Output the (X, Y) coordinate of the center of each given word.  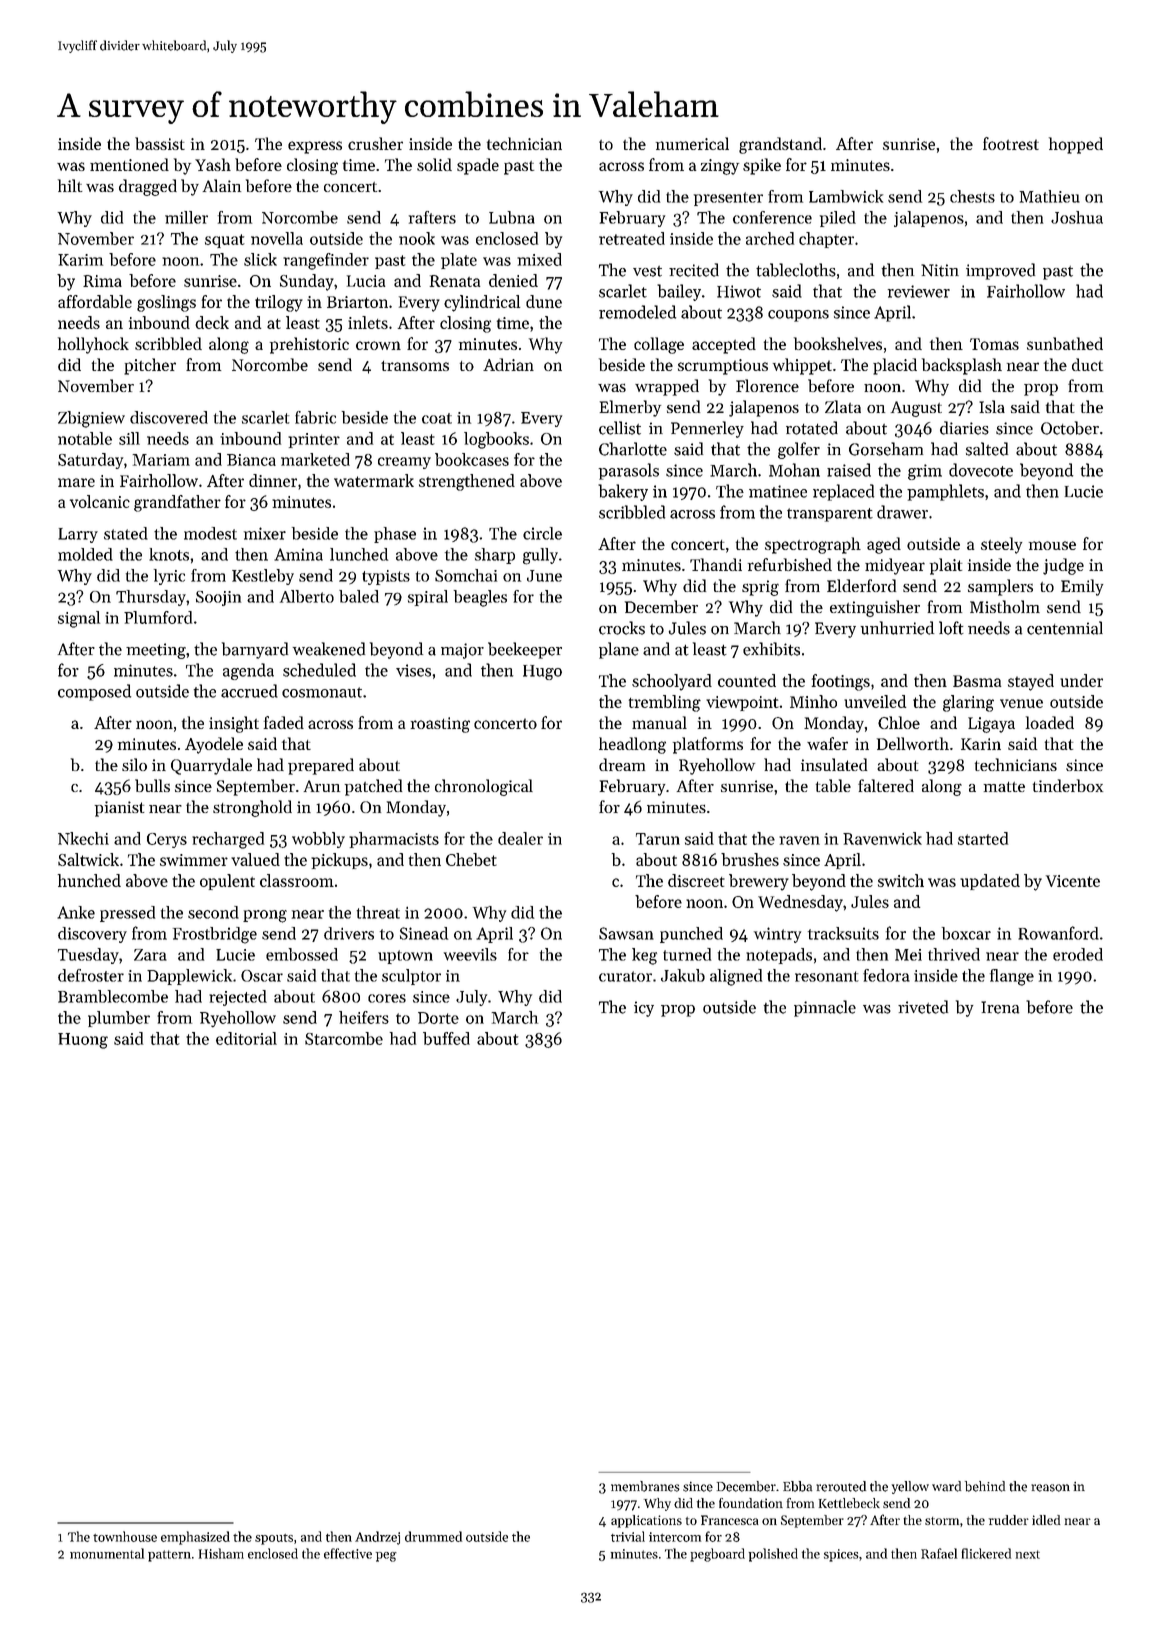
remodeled (637, 312)
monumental (107, 1553)
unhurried (897, 628)
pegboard (717, 1555)
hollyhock (93, 345)
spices (841, 1555)
